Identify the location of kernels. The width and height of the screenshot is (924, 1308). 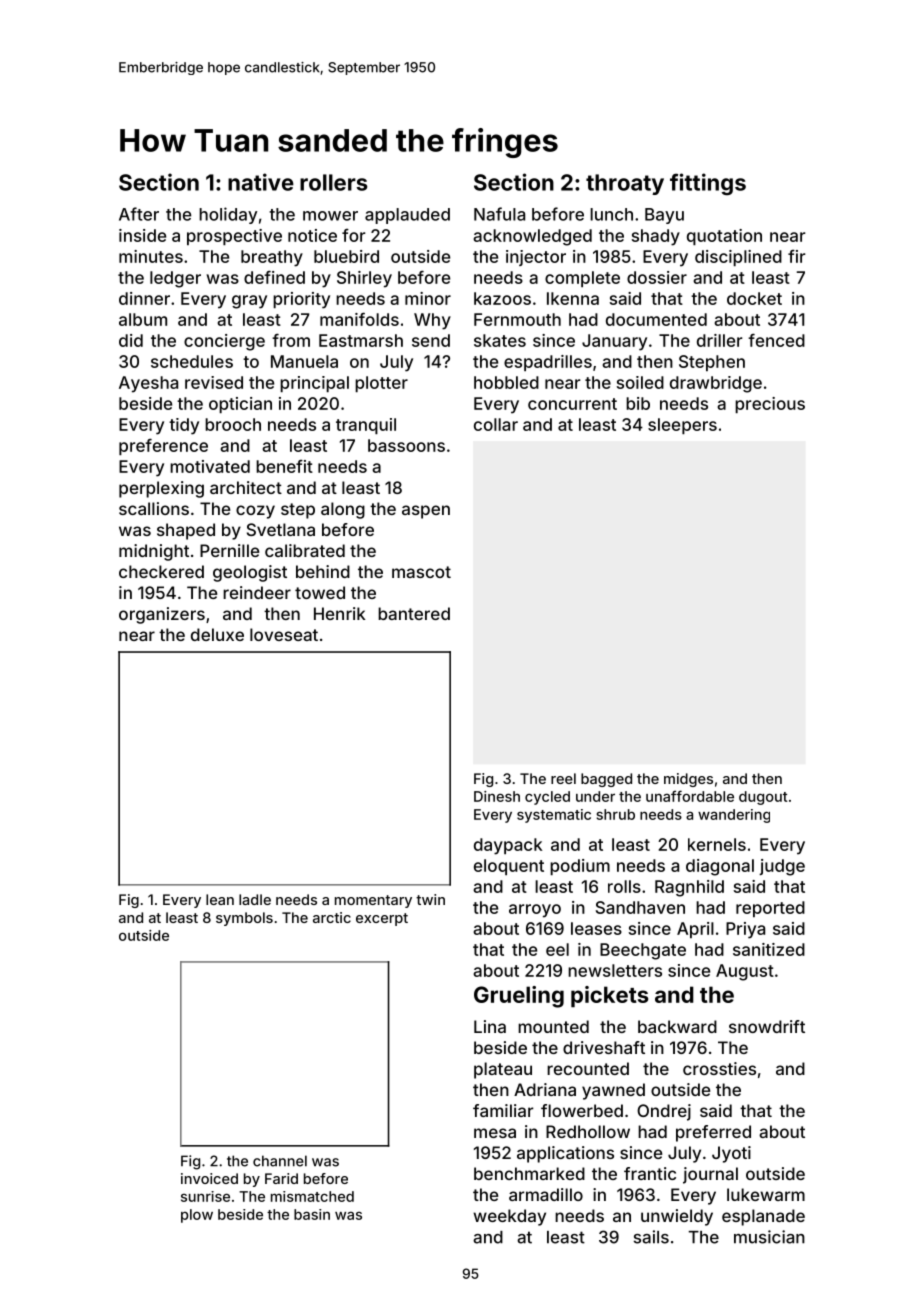
(717, 844).
